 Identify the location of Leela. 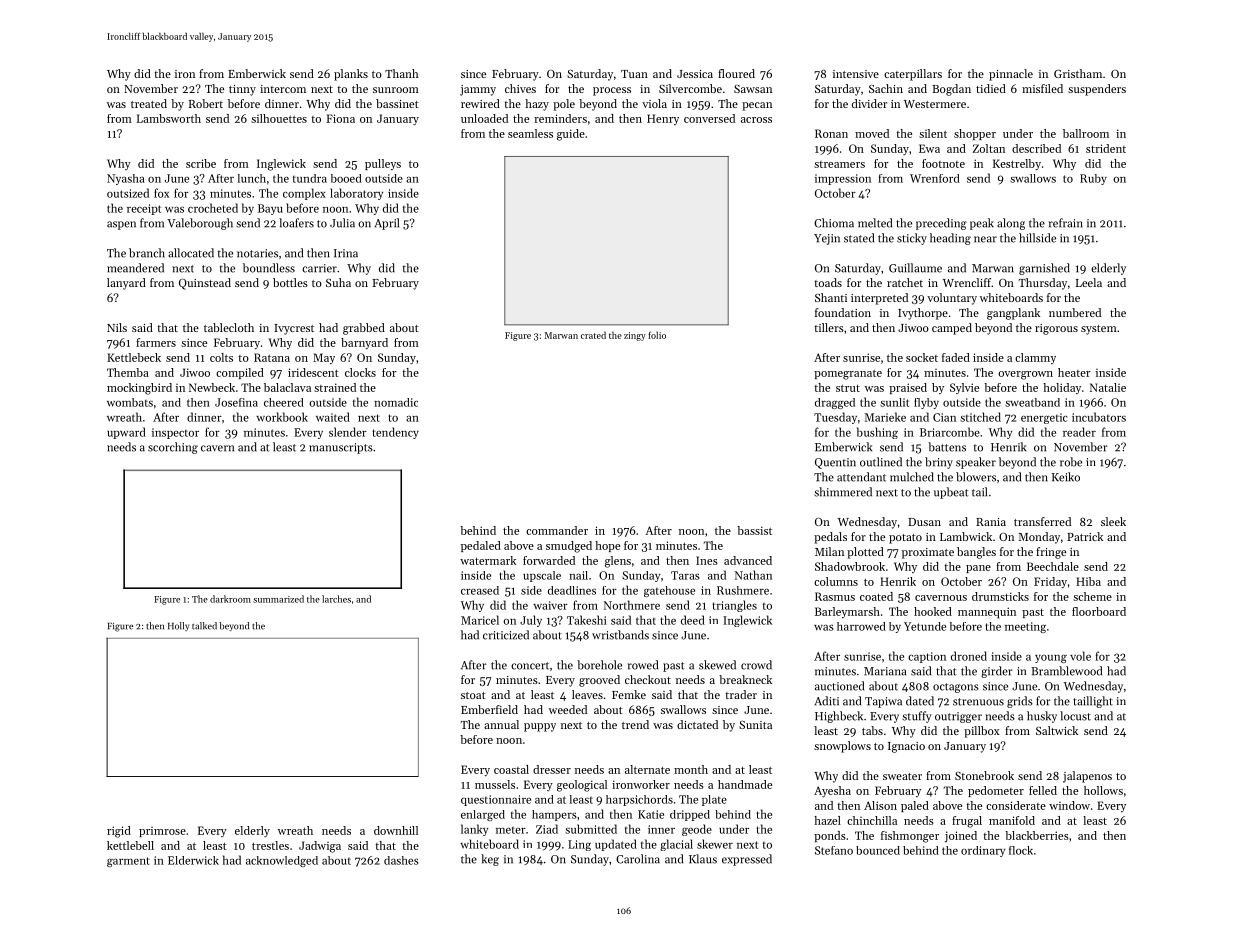
(1089, 282).
